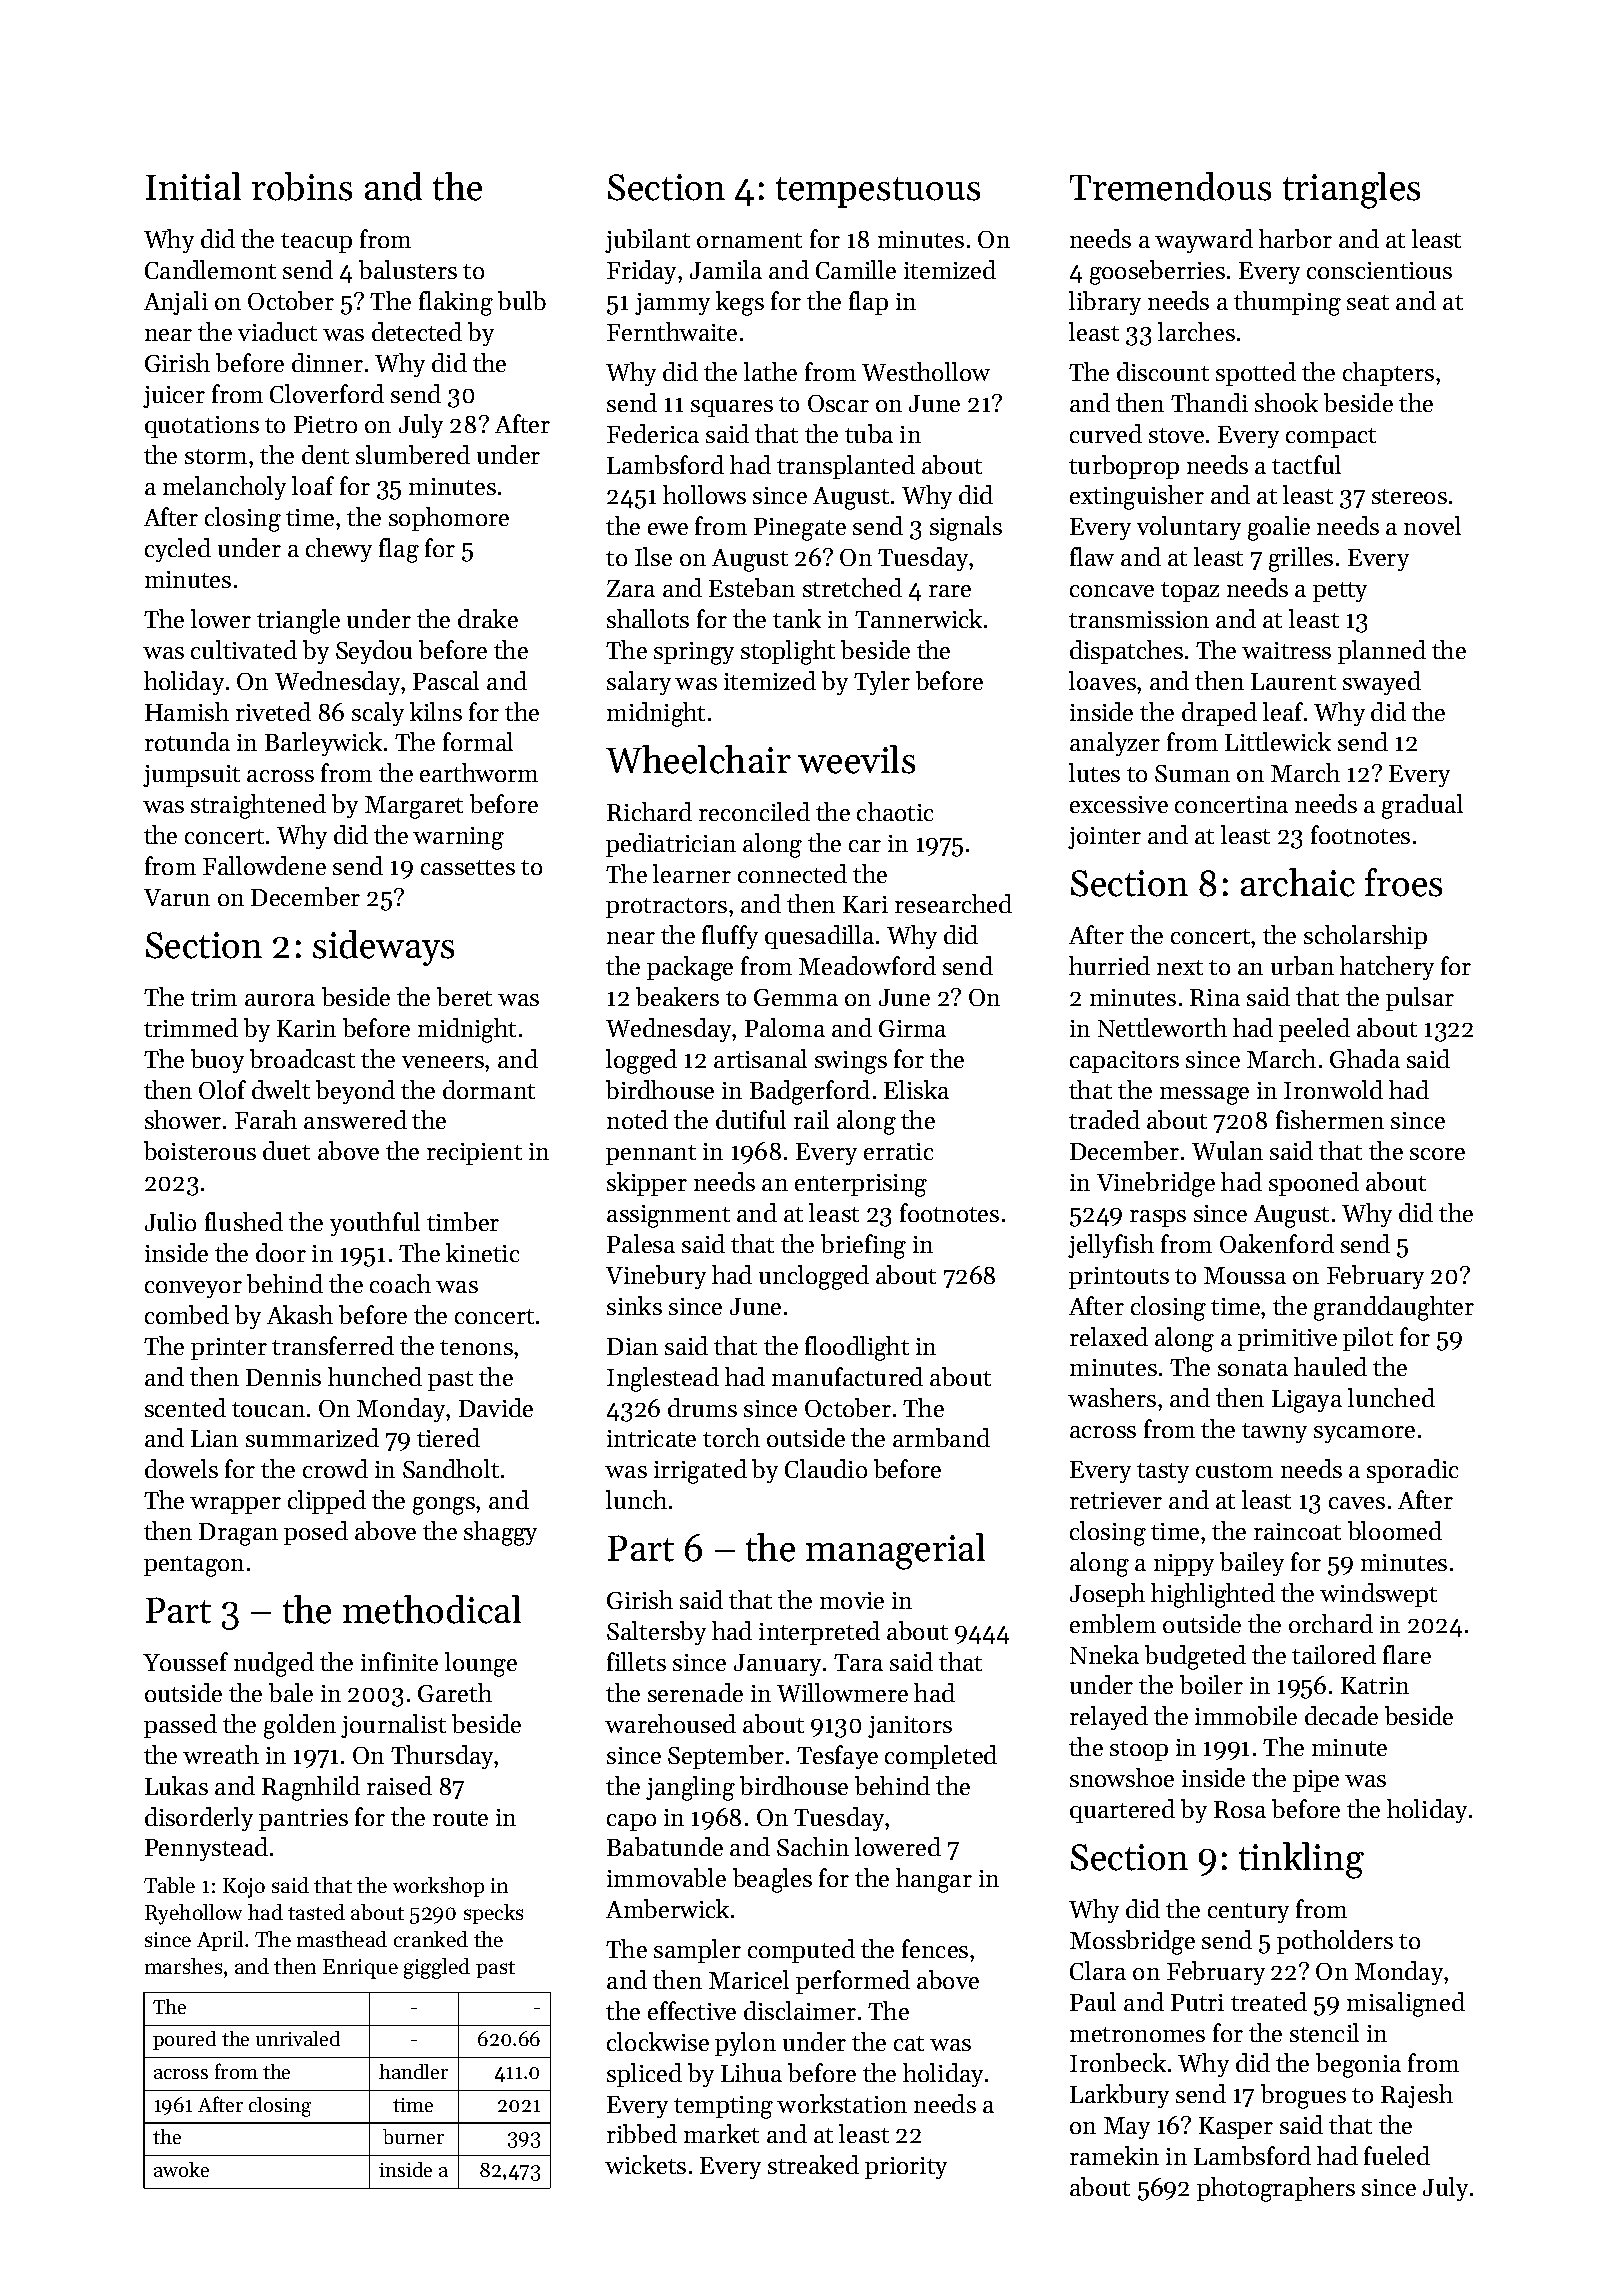  Describe the element at coordinates (302, 186) in the screenshot. I see `robins` at that location.
